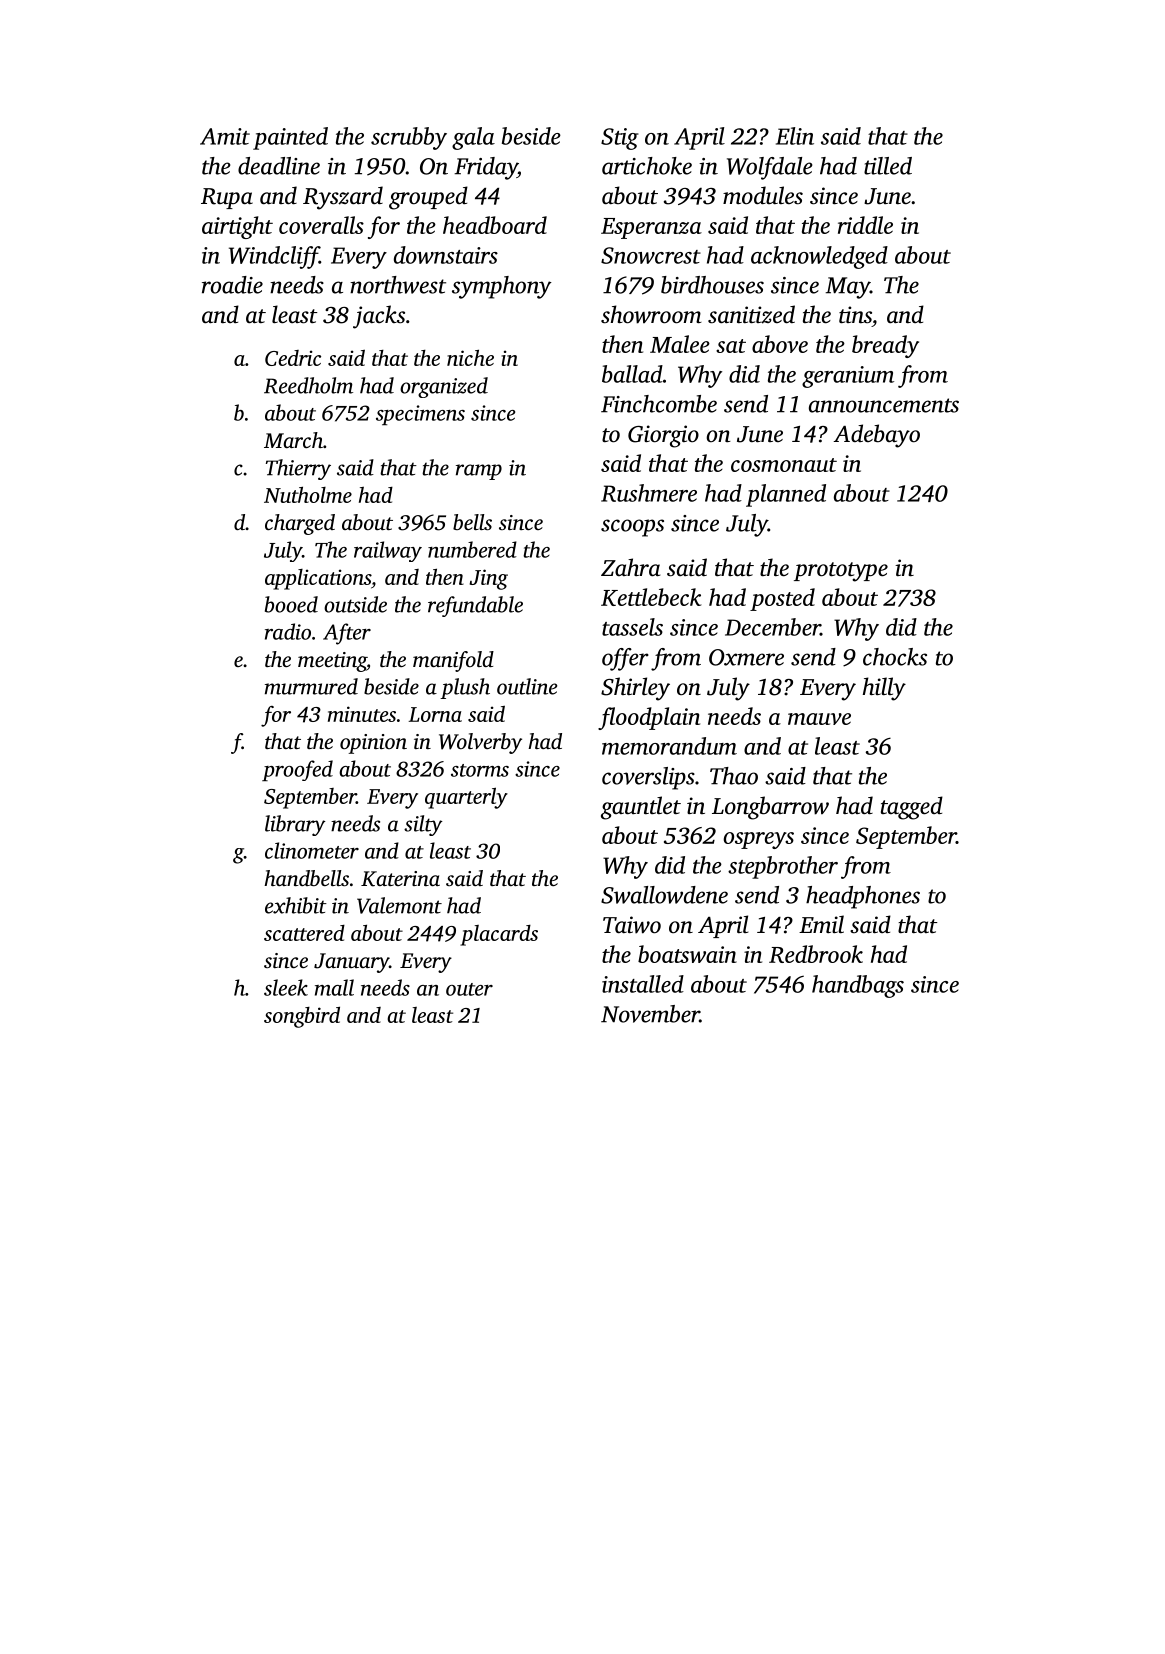 The height and width of the page is (1654, 1165). Describe the element at coordinates (469, 989) in the page. I see `outer` at that location.
